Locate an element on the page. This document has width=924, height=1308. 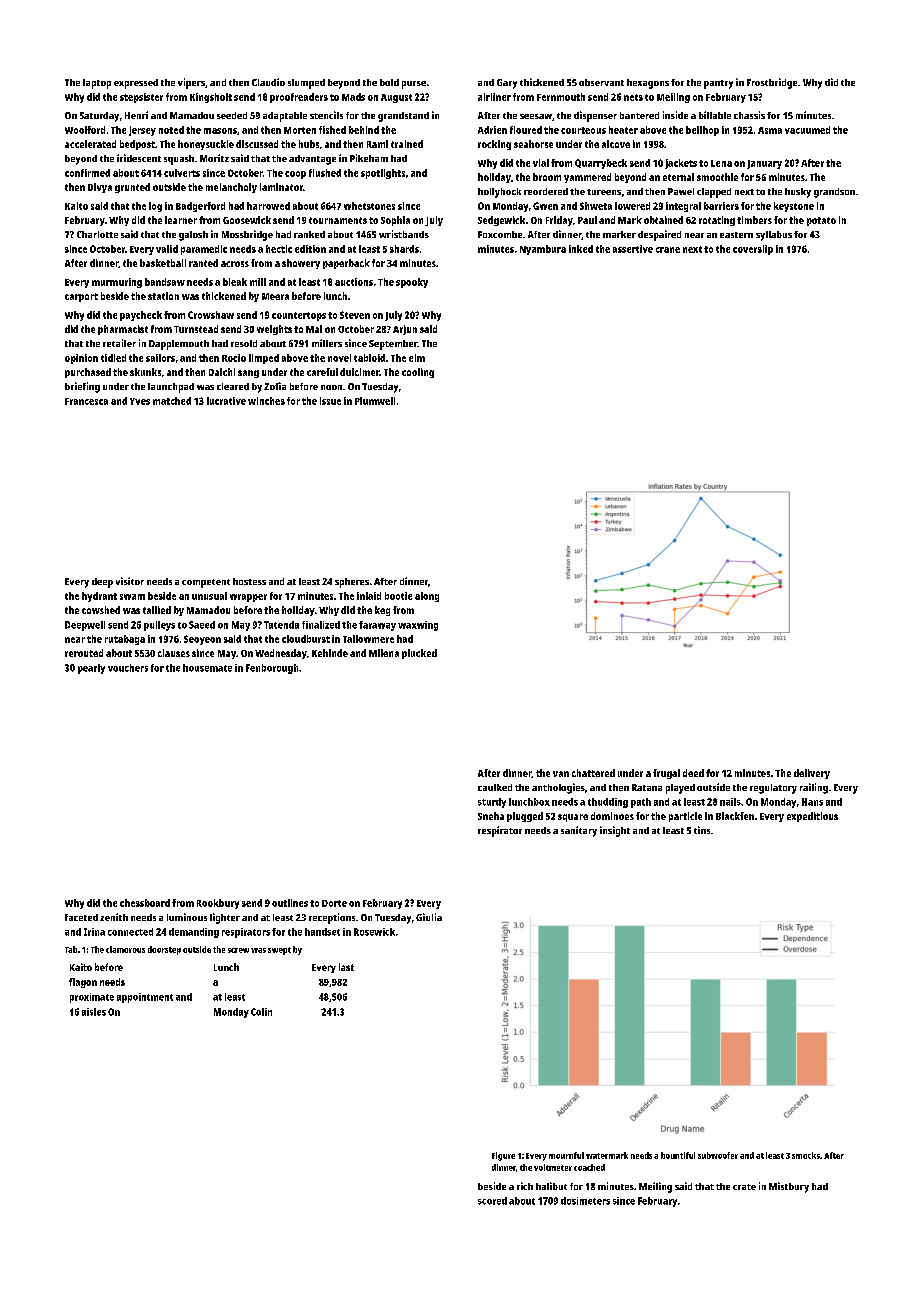
Plumwell is located at coordinates (375, 401).
